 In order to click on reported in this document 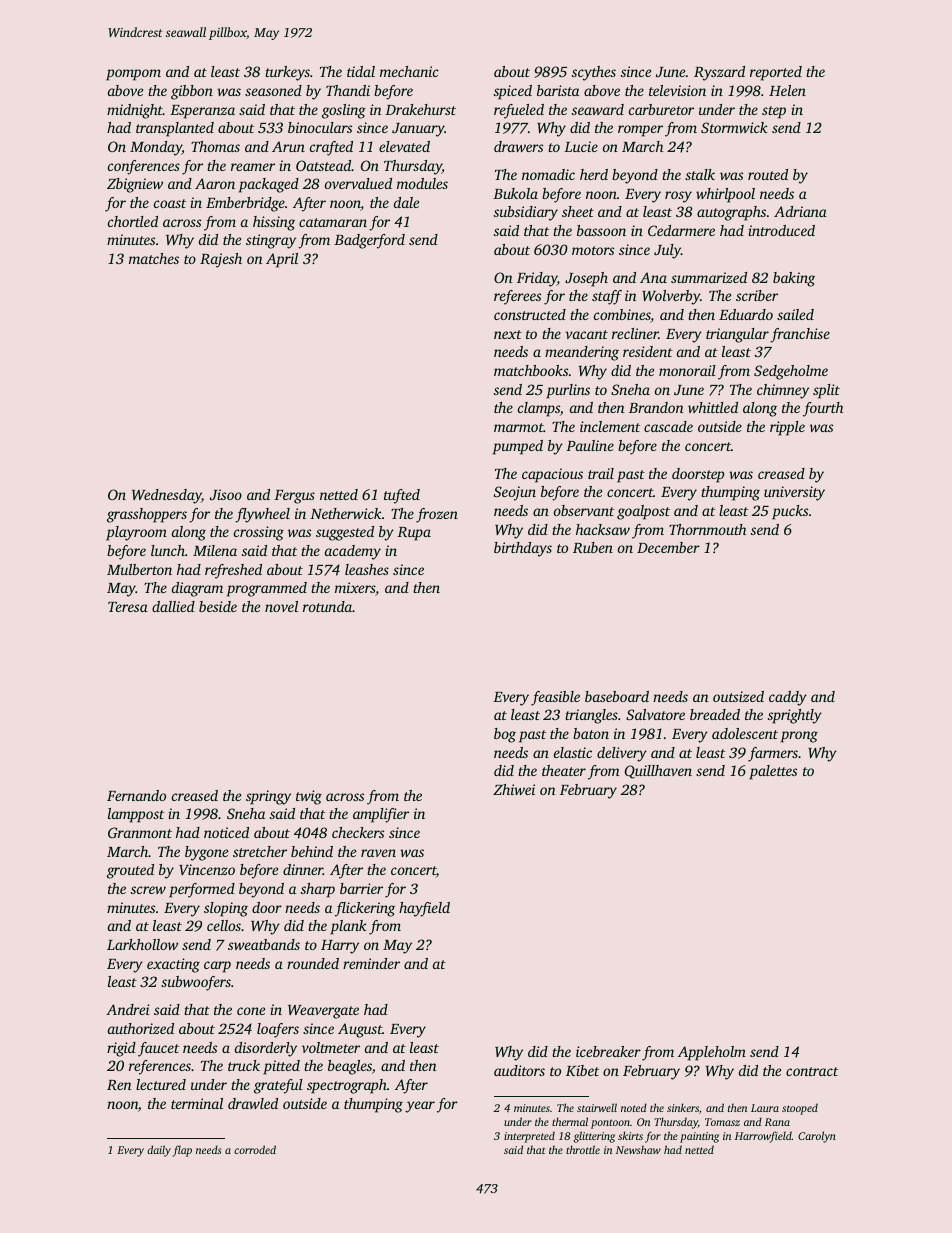, I will do `click(776, 73)`.
